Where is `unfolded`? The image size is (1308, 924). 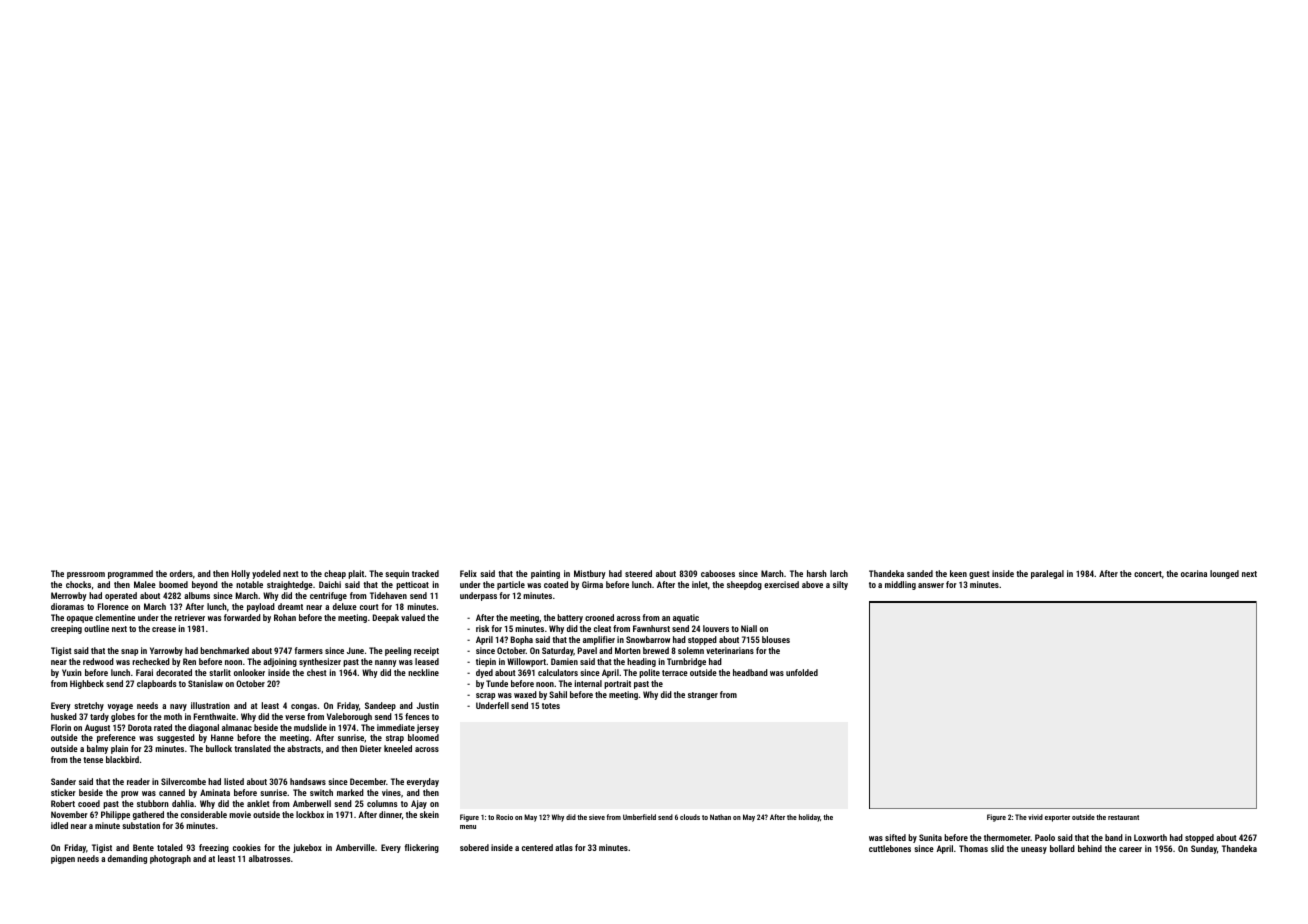
unfolded is located at coordinates (802, 672).
